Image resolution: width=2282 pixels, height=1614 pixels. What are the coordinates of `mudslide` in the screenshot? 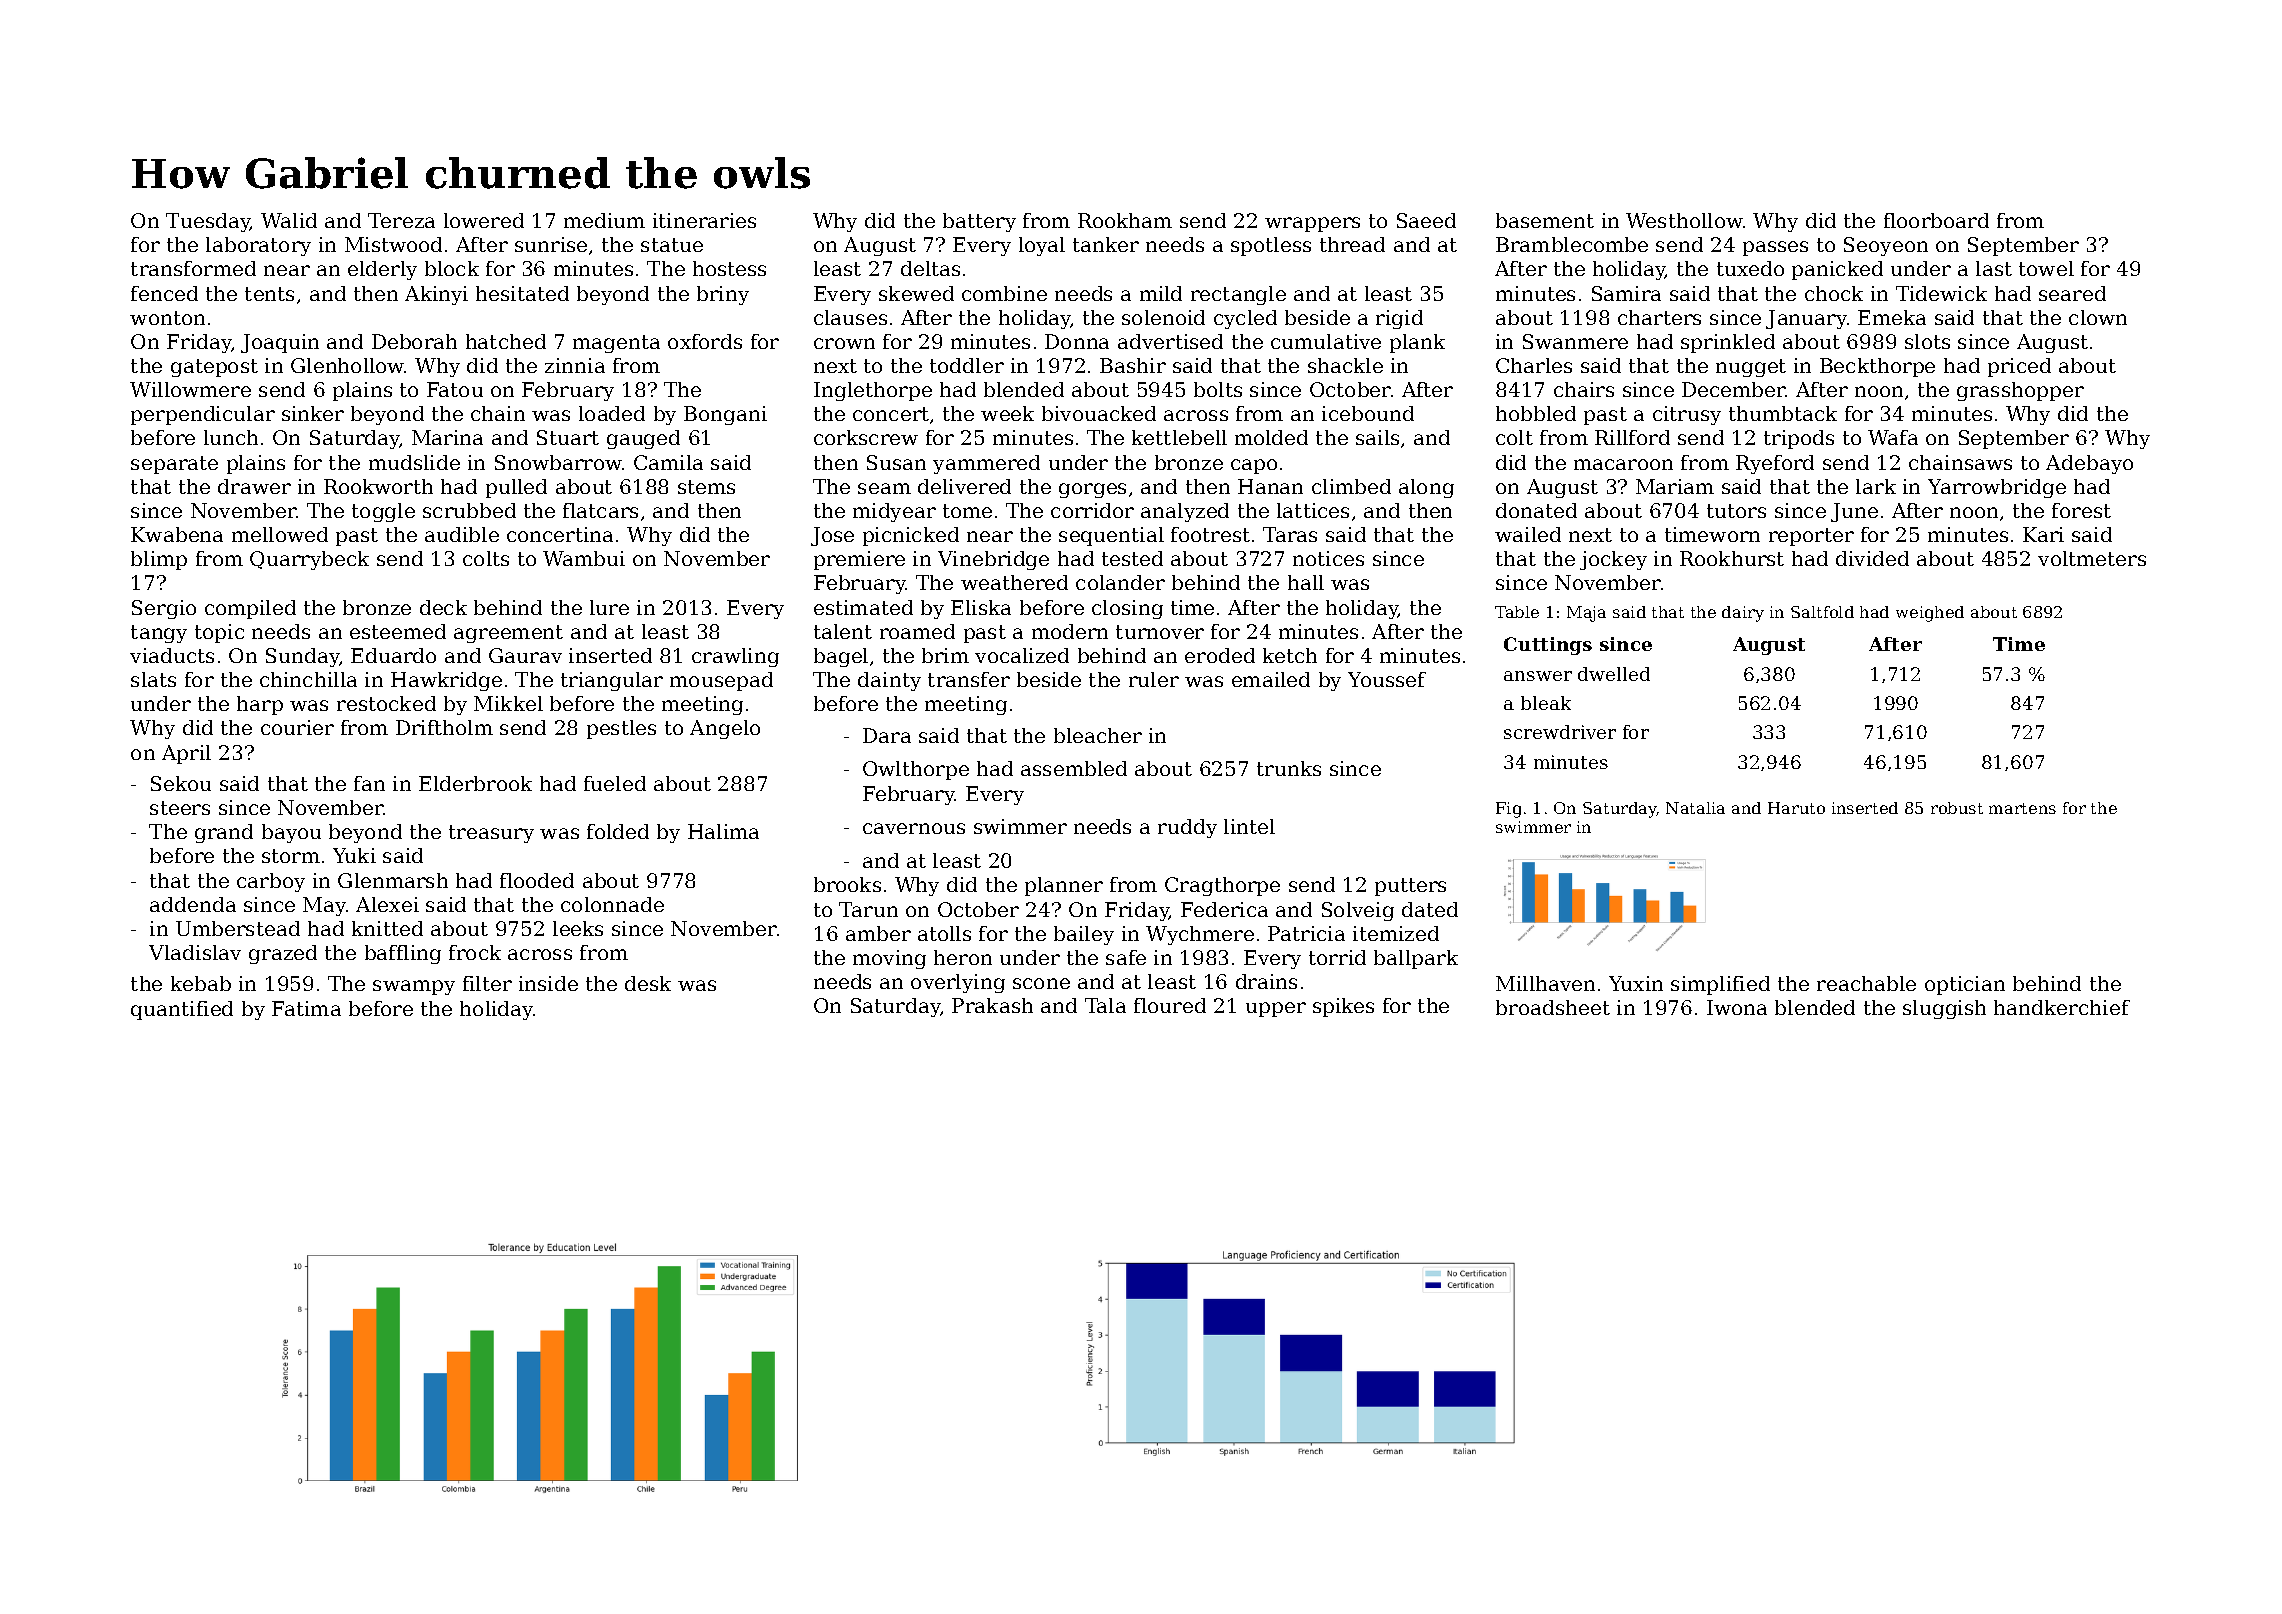 It's located at (414, 462).
